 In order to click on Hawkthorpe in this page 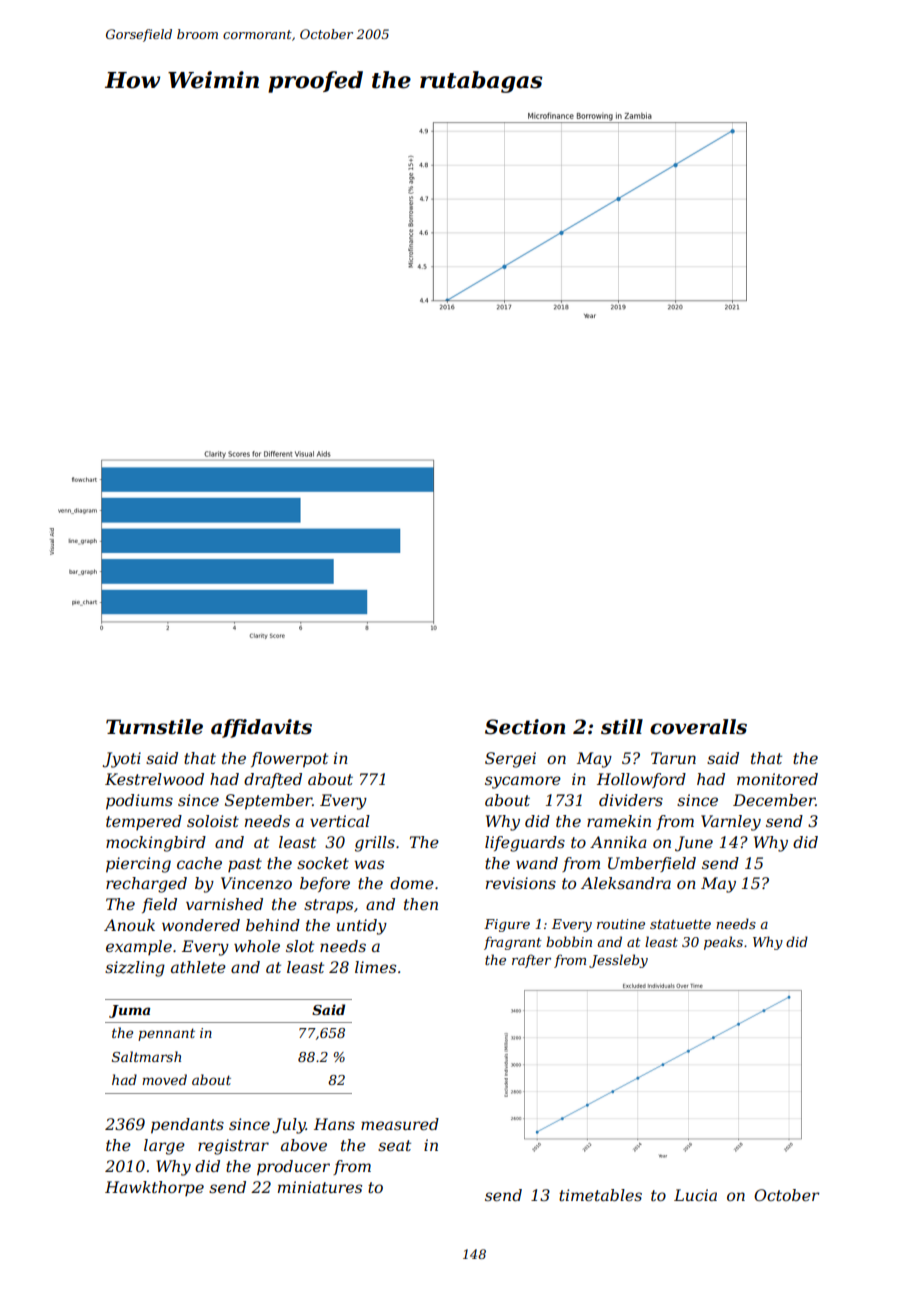, I will do `click(154, 1188)`.
